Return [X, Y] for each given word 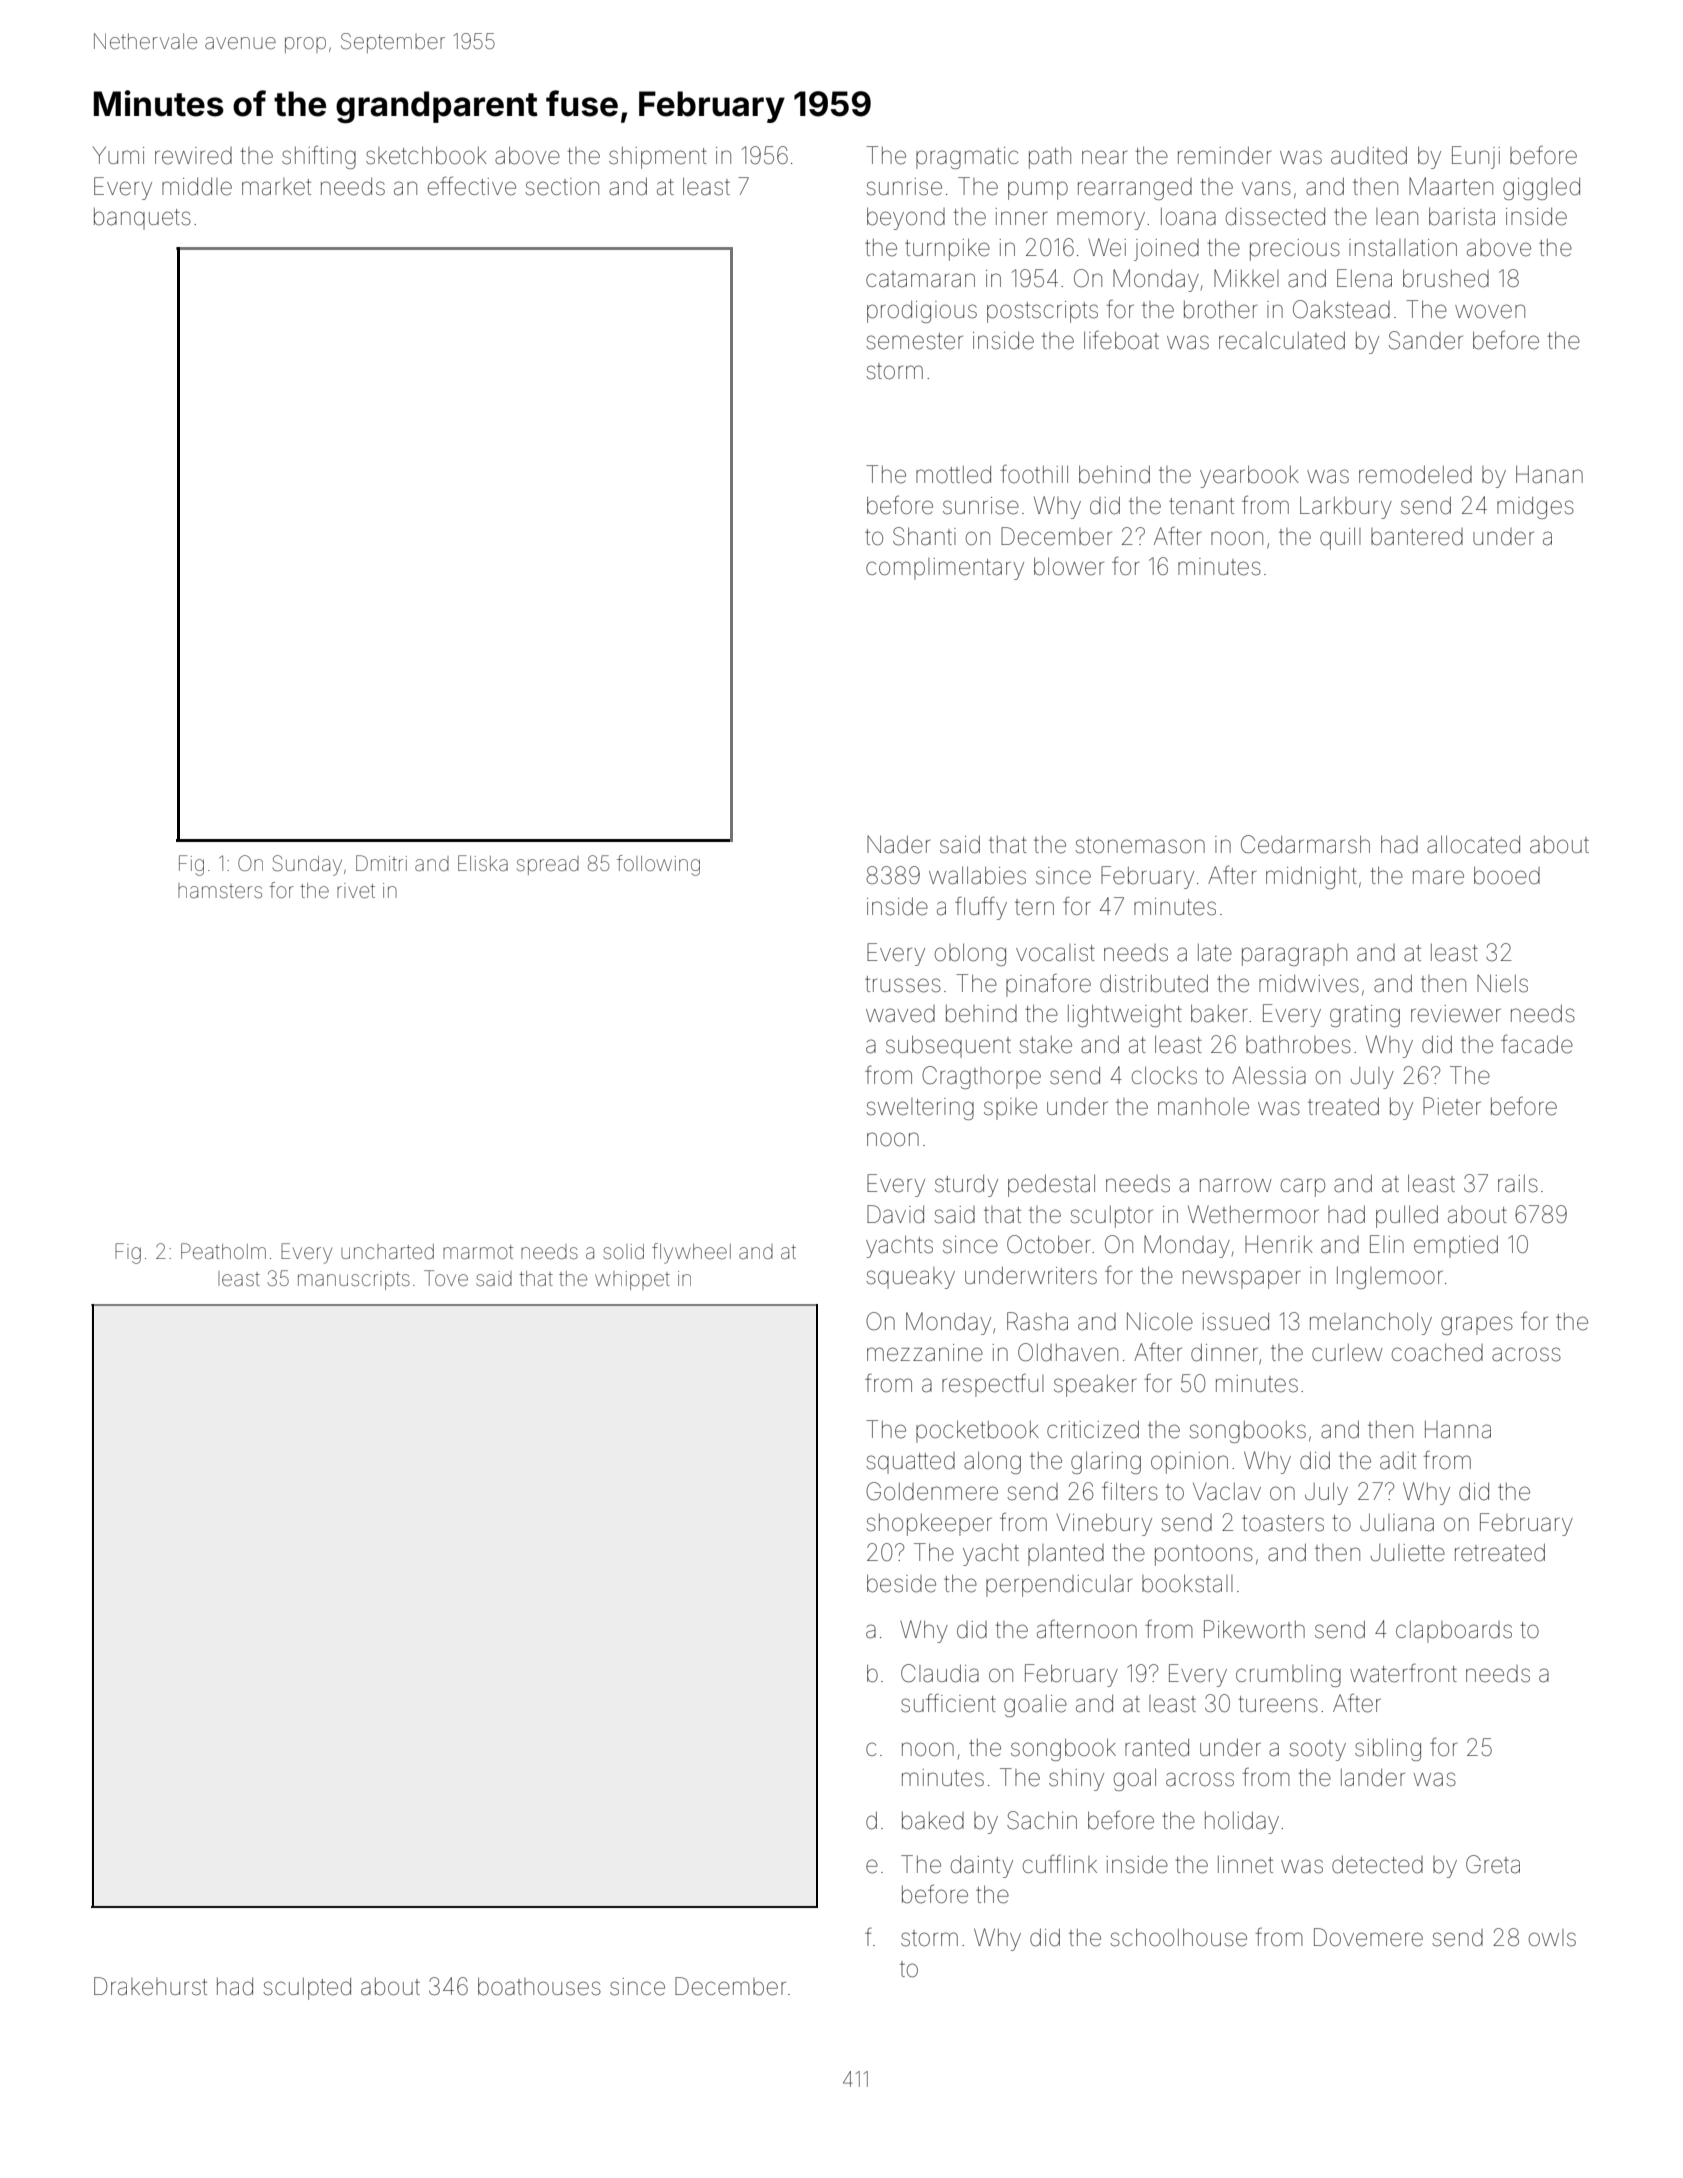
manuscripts [354, 1280]
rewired [193, 156]
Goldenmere [932, 1491]
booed [1507, 875]
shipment [658, 158]
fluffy [981, 908]
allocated [1473, 844]
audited [1369, 155]
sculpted [307, 1989]
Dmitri [381, 863]
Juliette [1408, 1553]
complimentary [945, 569]
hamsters [220, 891]
